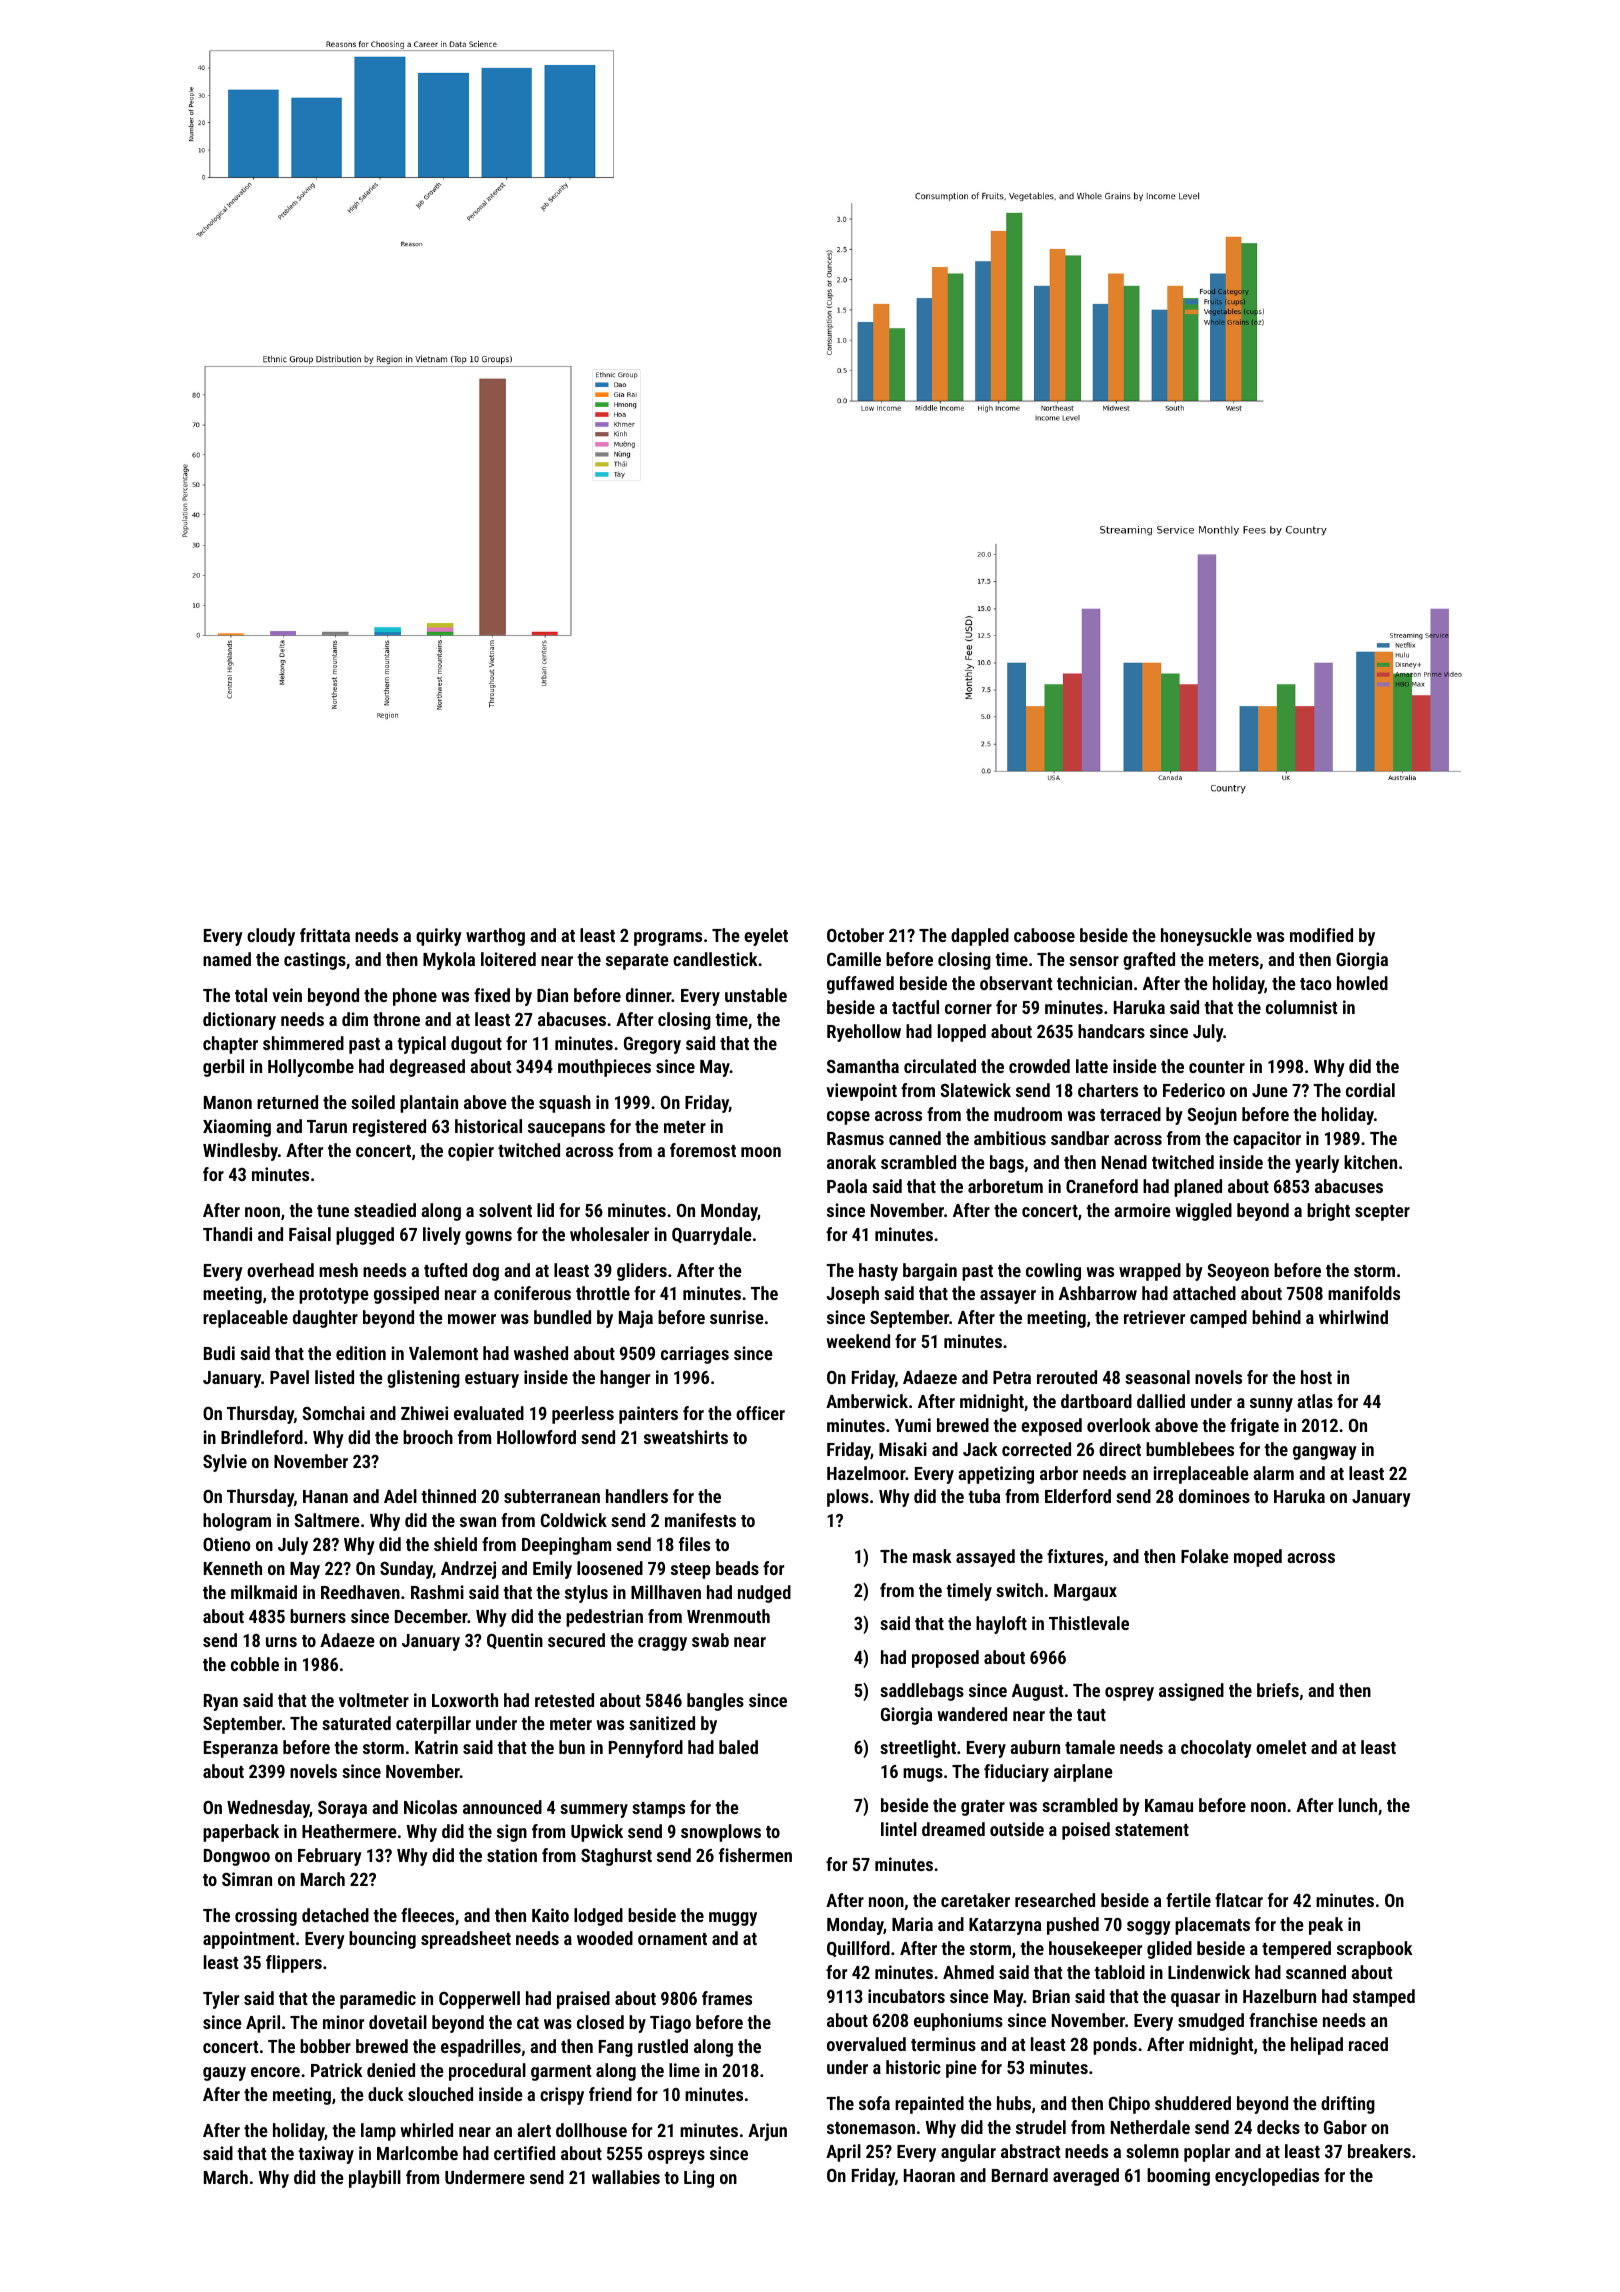 The width and height of the screenshot is (1620, 2292). Describe the element at coordinates (755, 1855) in the screenshot. I see `fishermen` at that location.
